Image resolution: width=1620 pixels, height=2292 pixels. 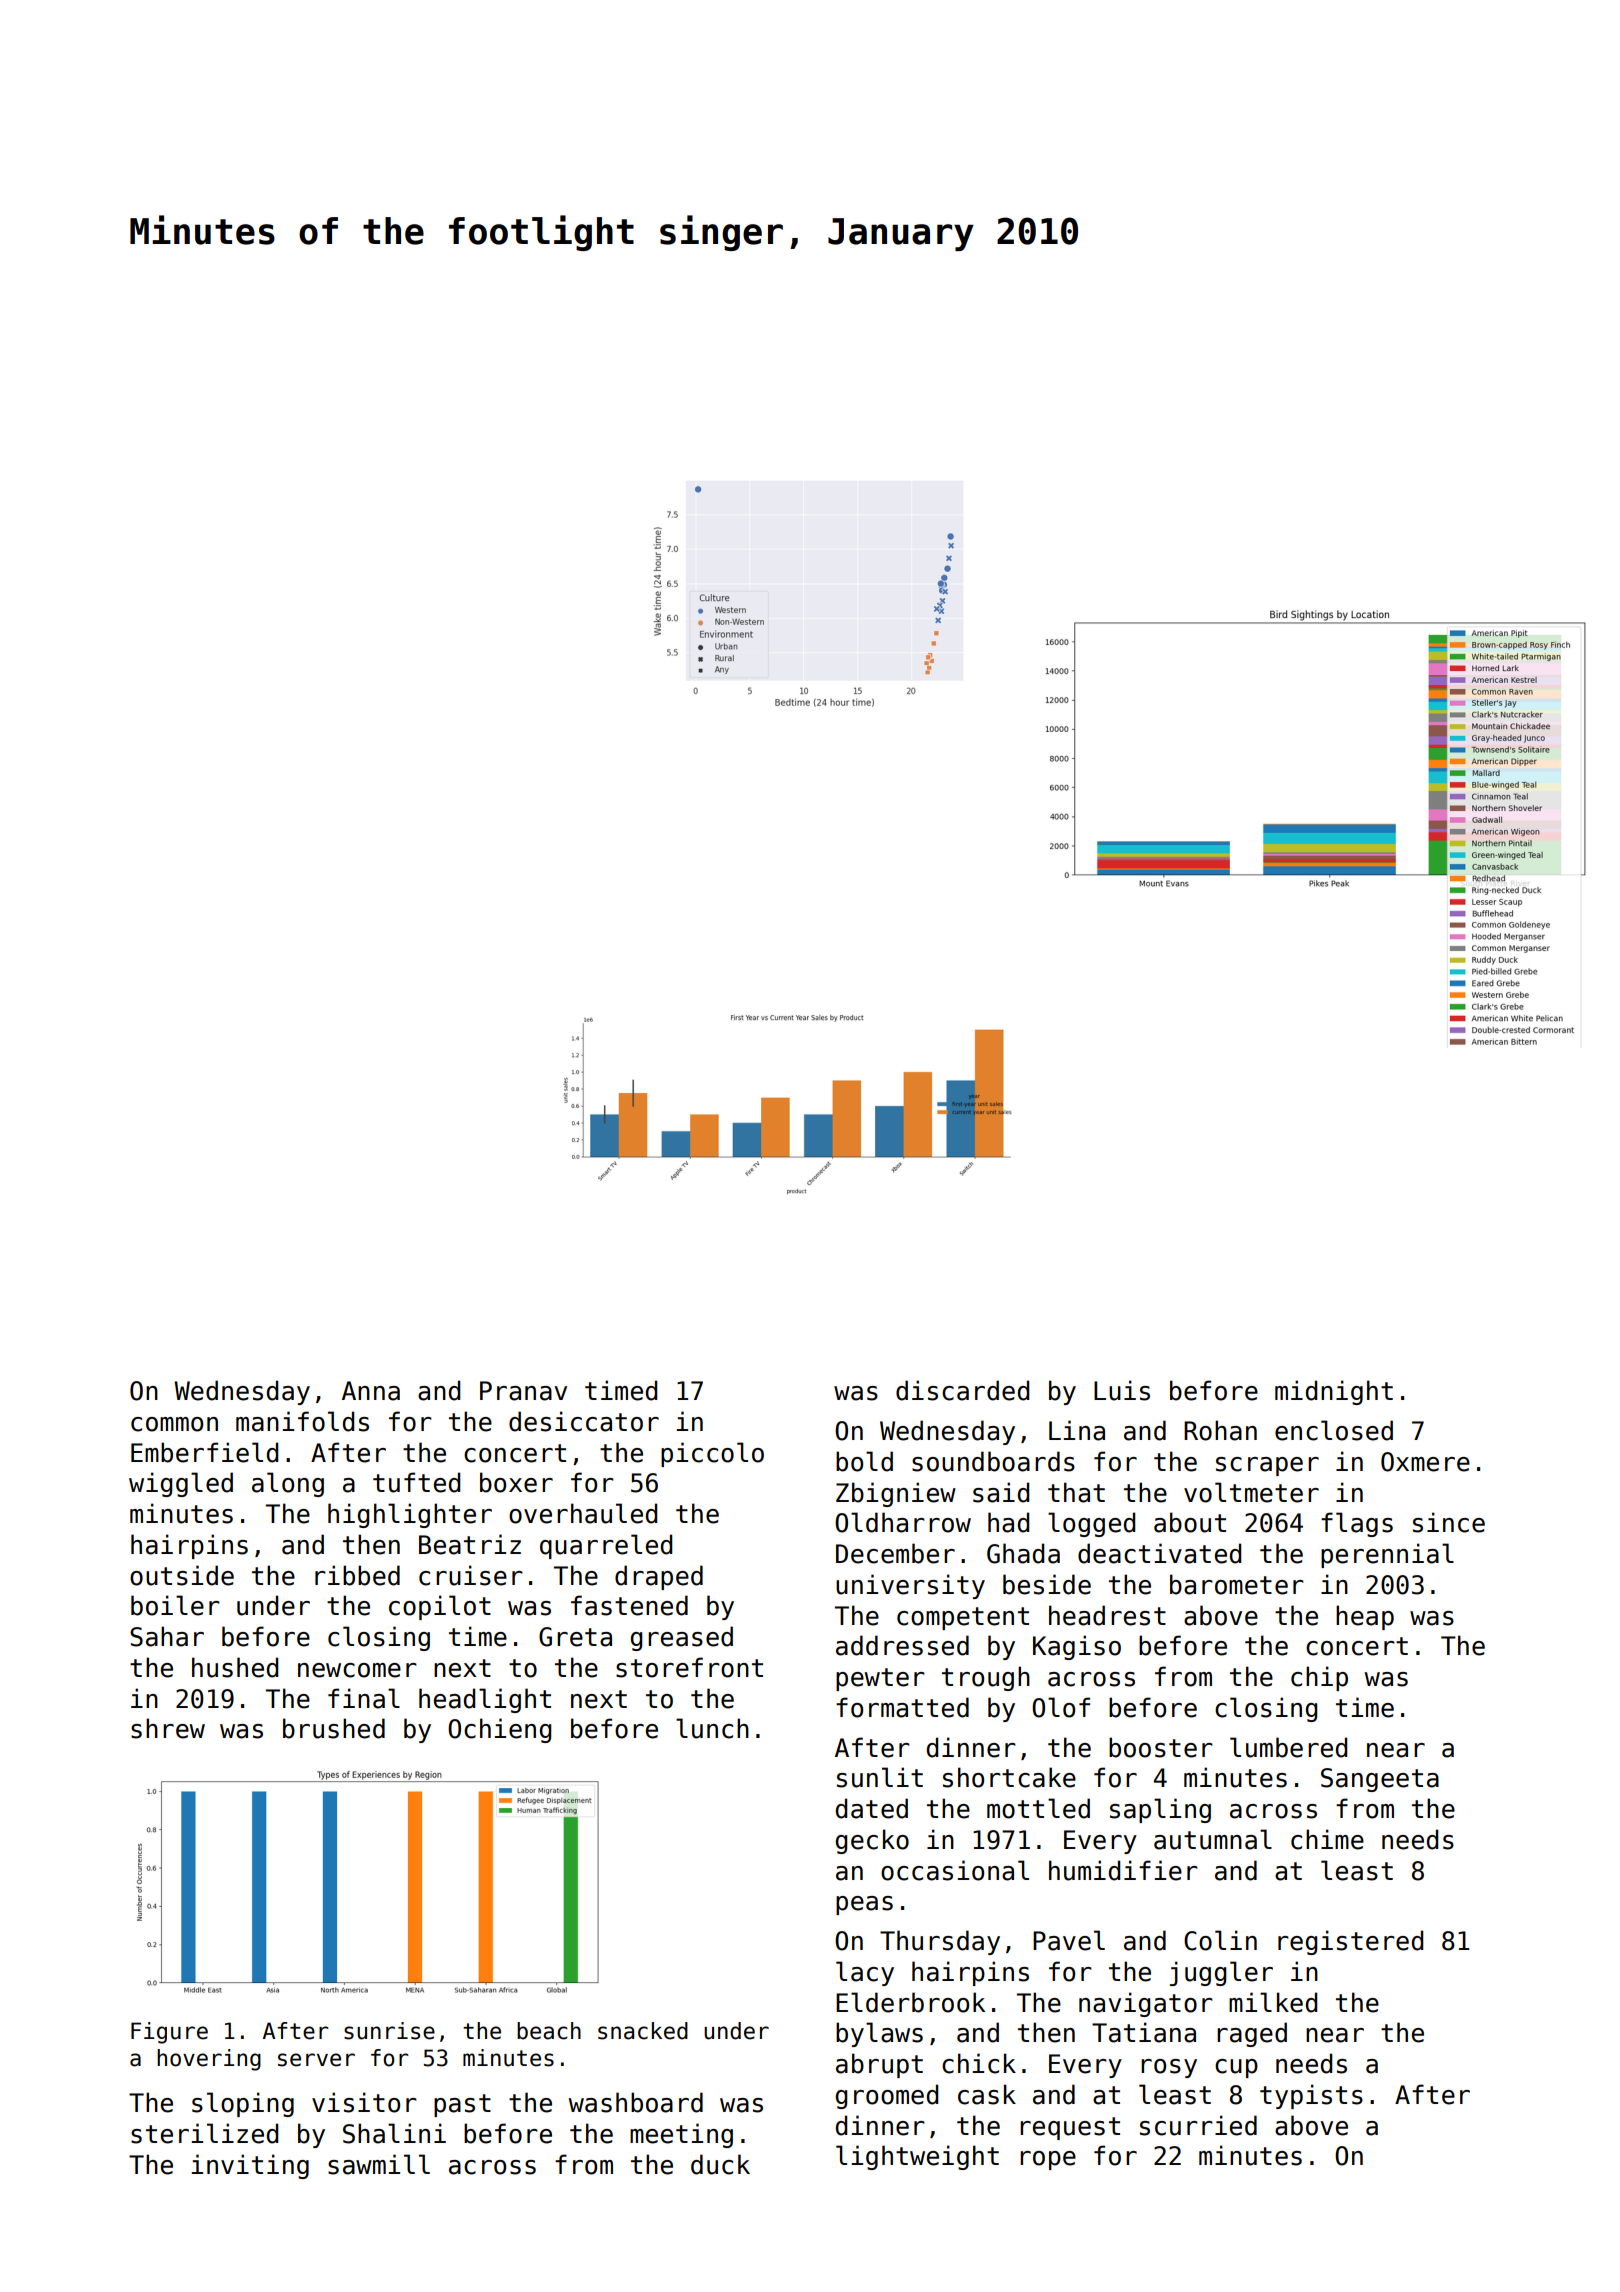 What do you see at coordinates (1311, 2096) in the screenshot?
I see `typists` at bounding box center [1311, 2096].
